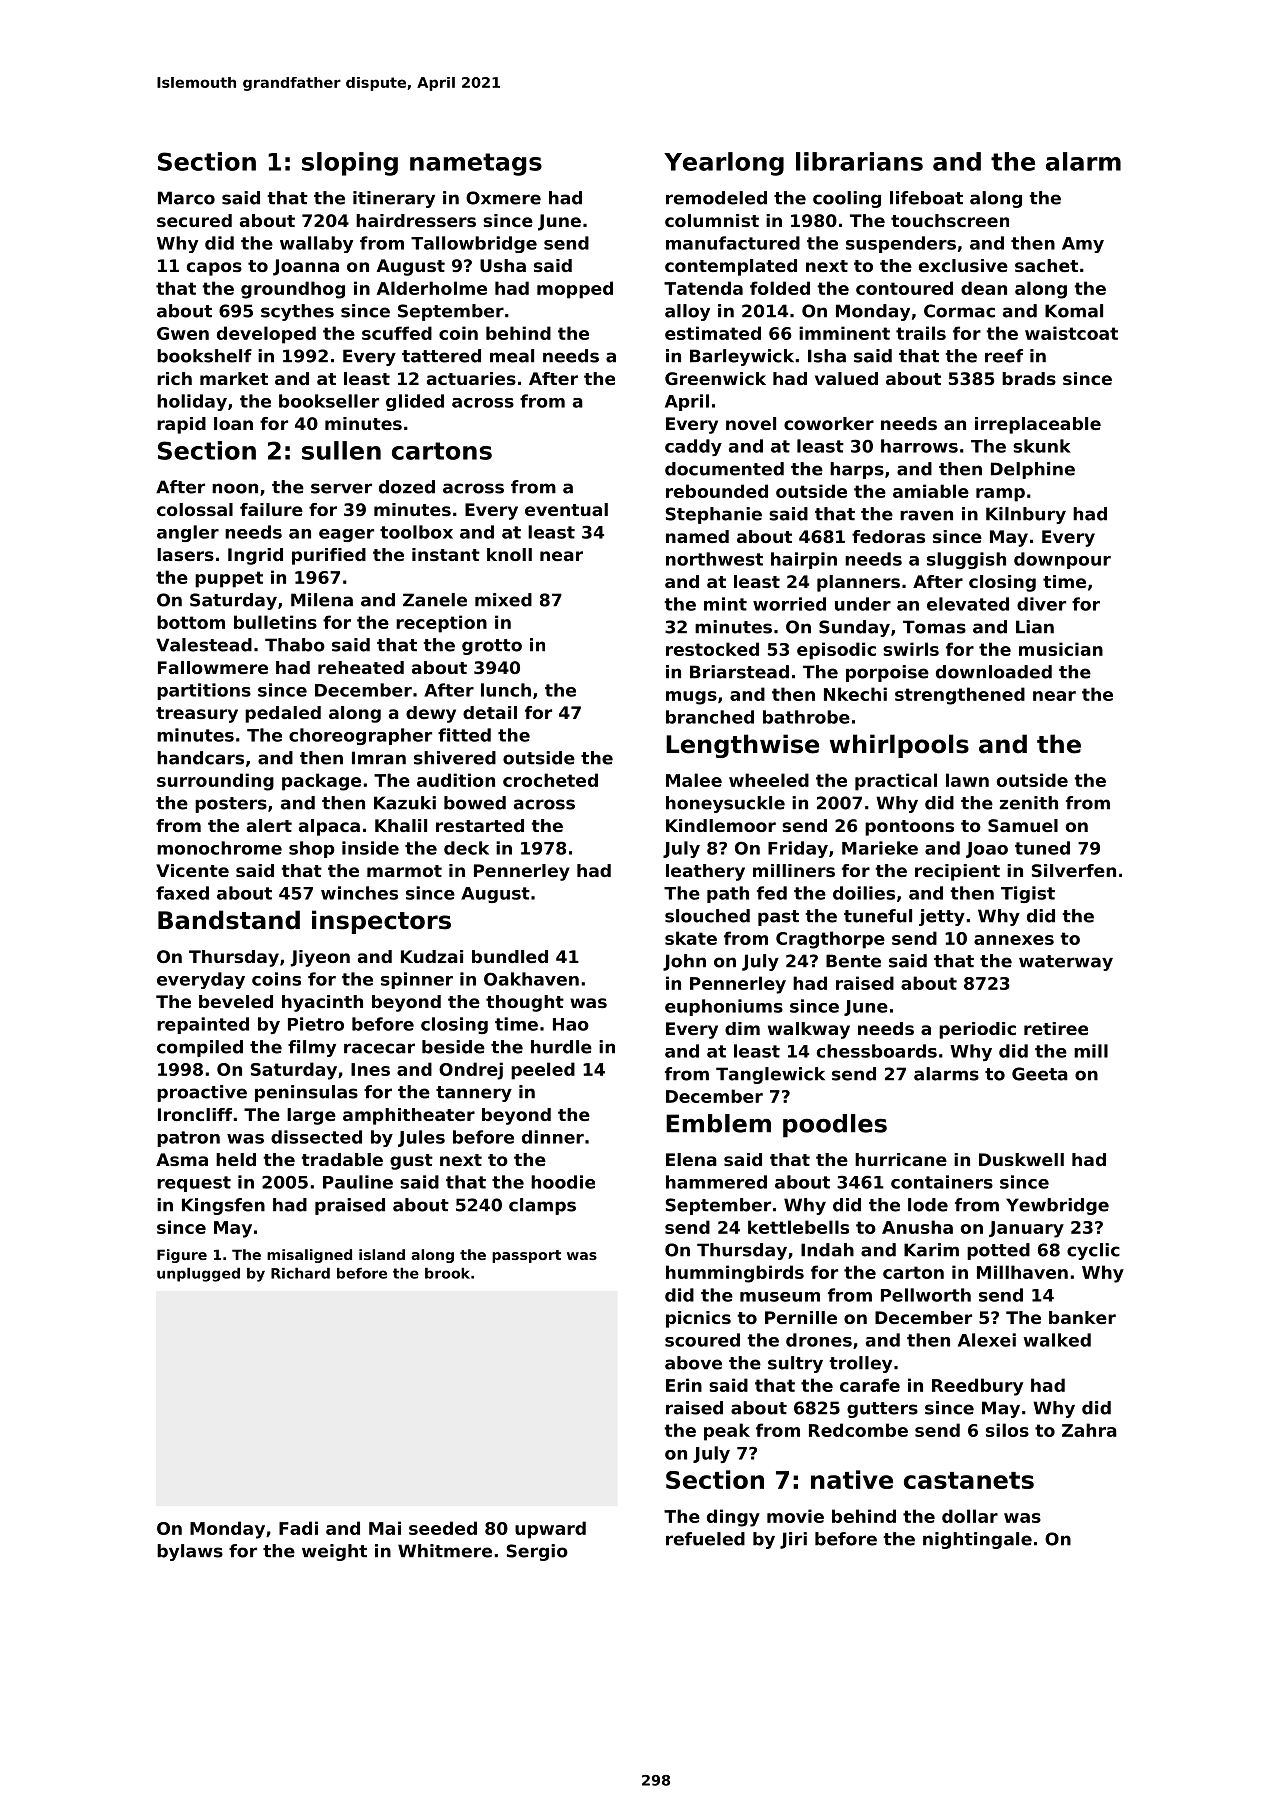 This screenshot has height=1813, width=1282. Describe the element at coordinates (182, 893) in the screenshot. I see `faxed` at that location.
